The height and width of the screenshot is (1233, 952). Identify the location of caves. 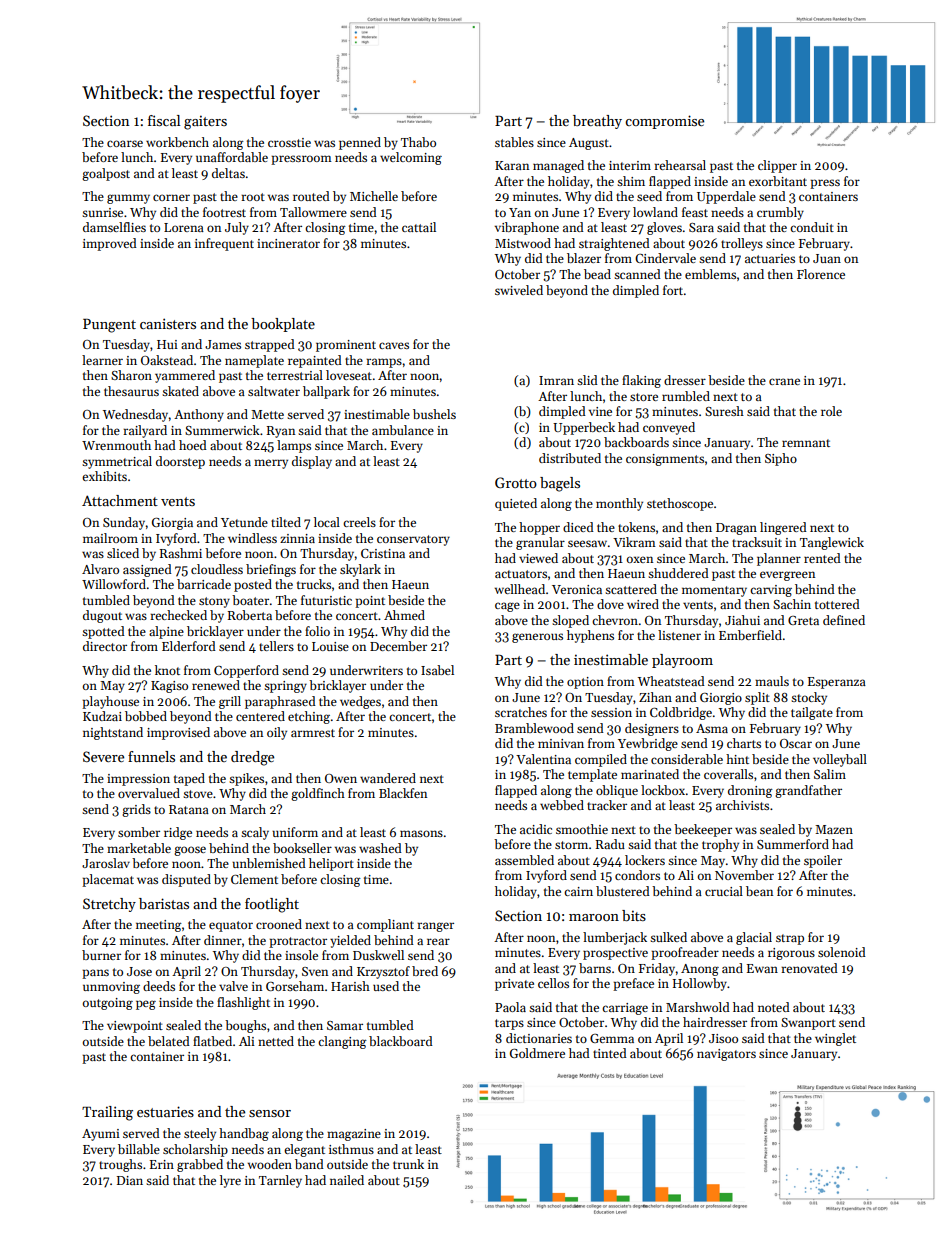
(394, 345).
